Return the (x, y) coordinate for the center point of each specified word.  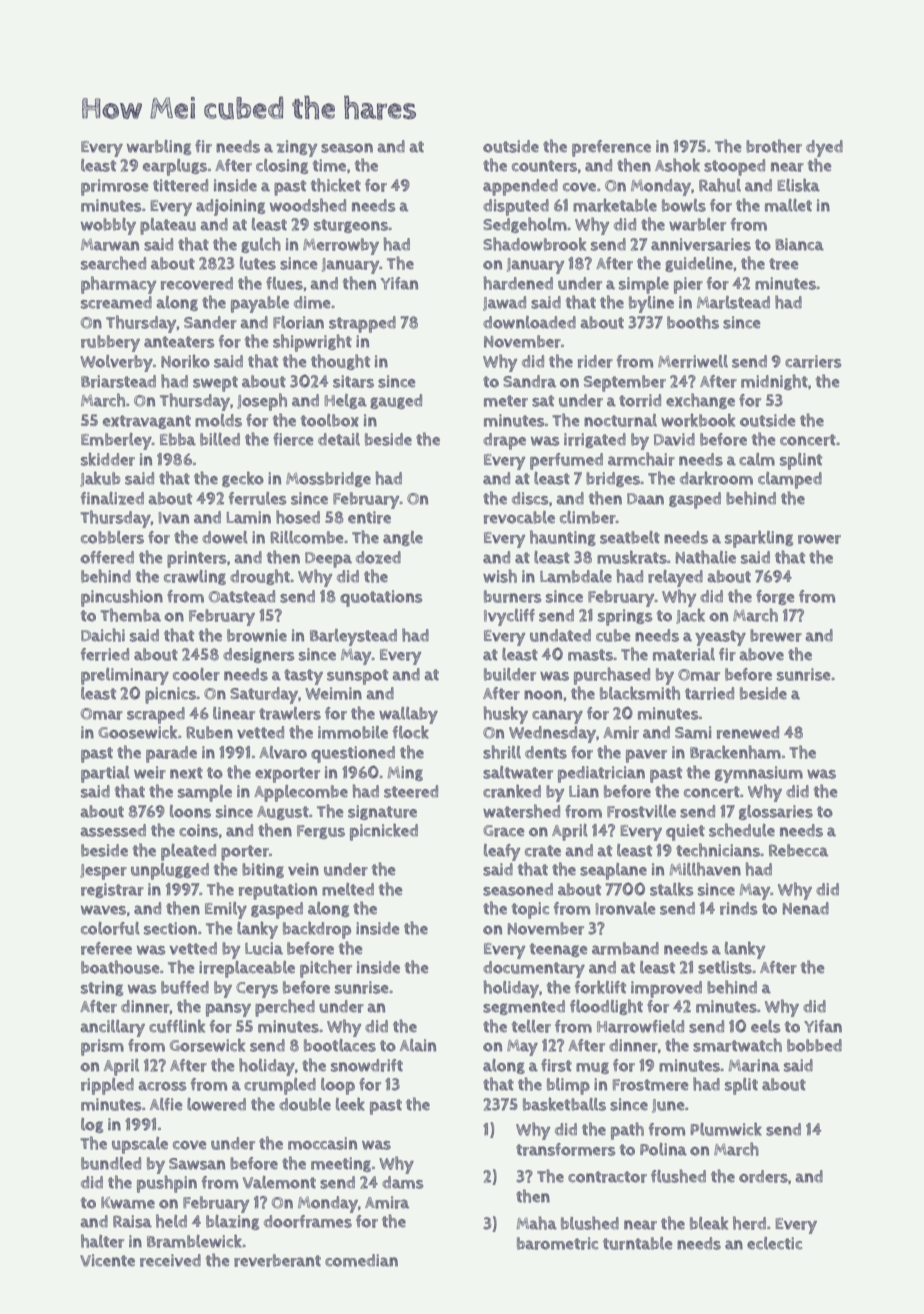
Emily (226, 910)
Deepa (328, 560)
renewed (748, 732)
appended (520, 187)
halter (102, 1241)
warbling (159, 147)
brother (774, 146)
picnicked (384, 832)
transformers (565, 1149)
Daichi (103, 635)
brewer (776, 635)
